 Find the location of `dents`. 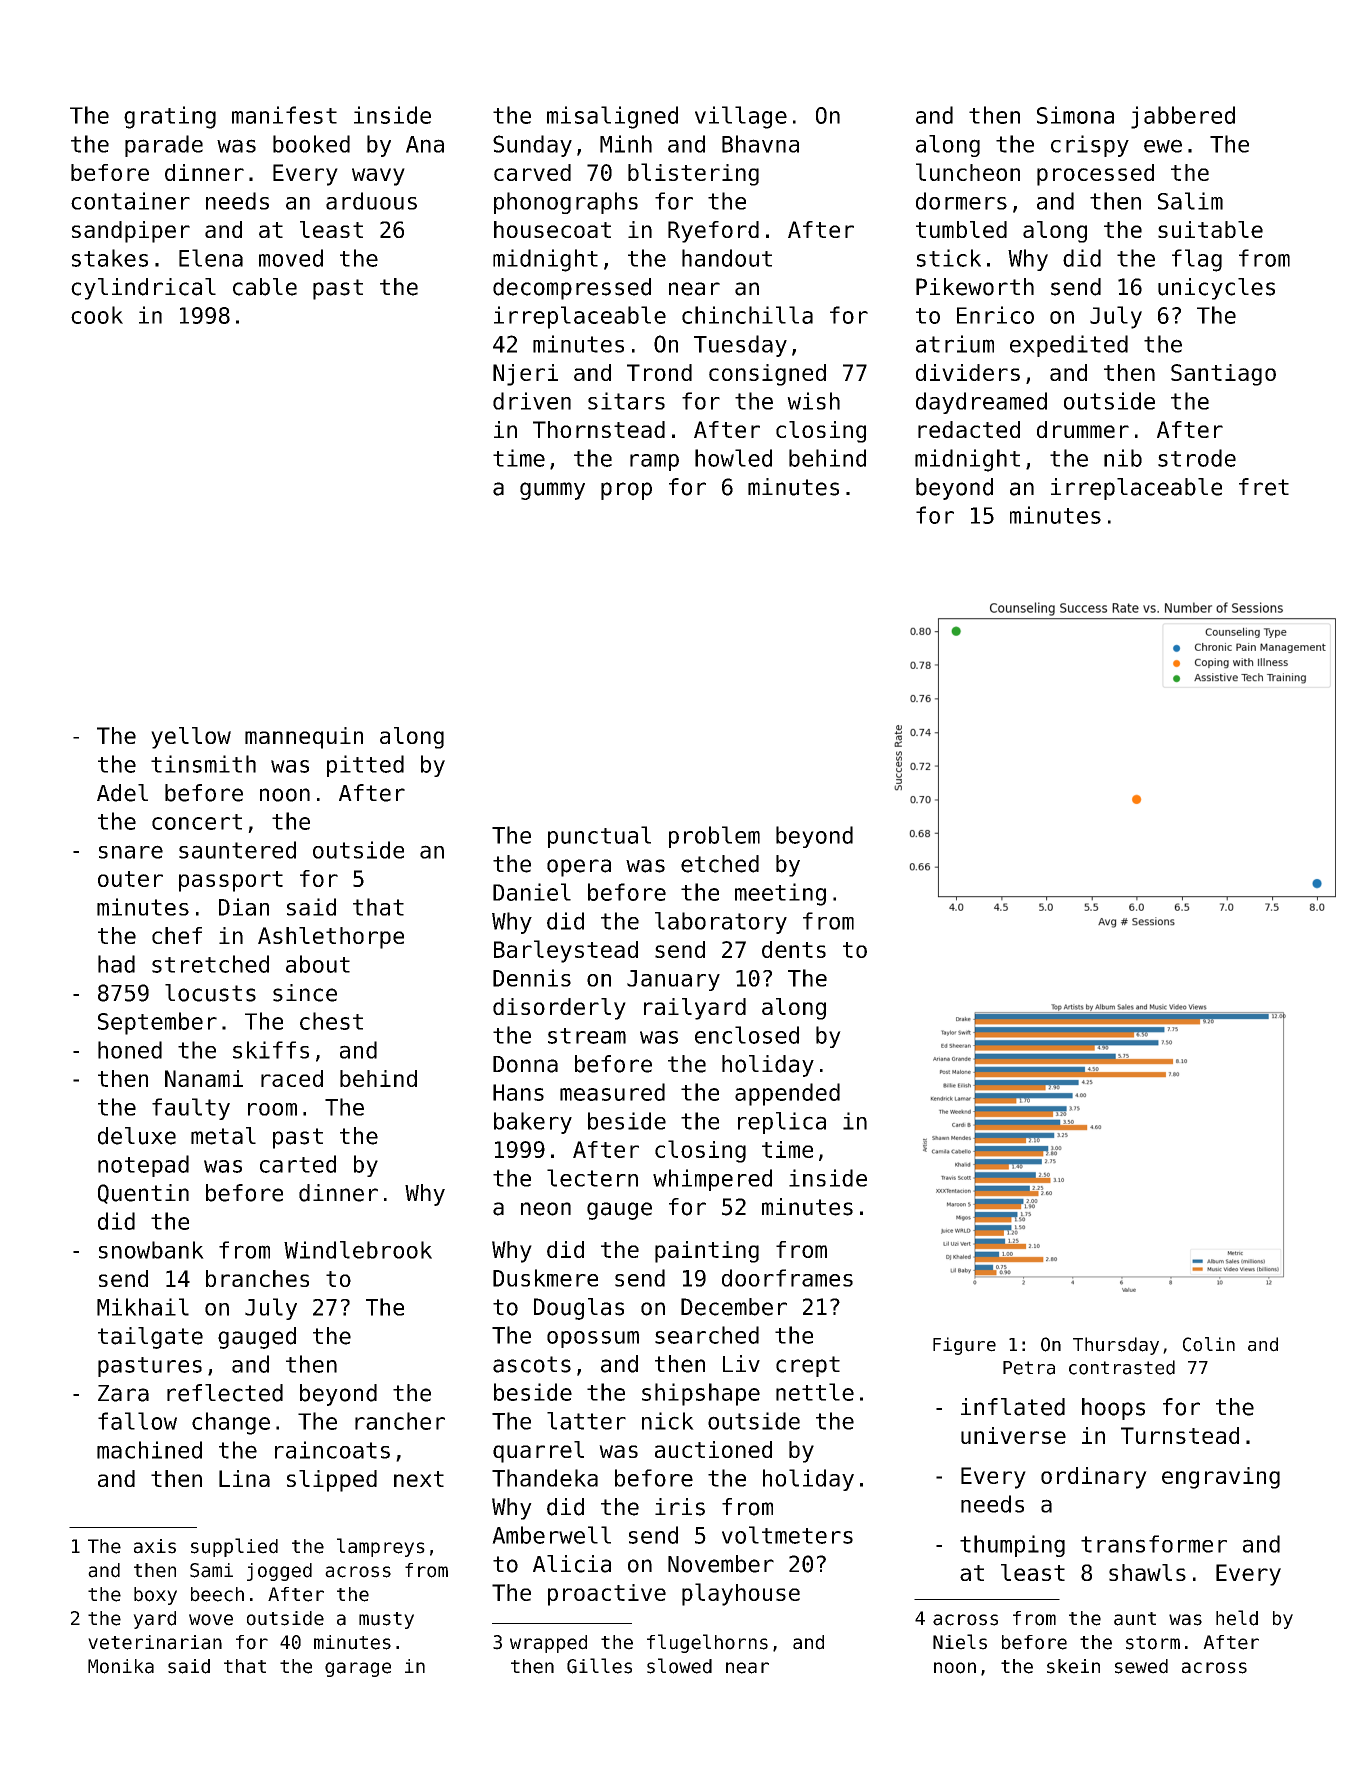

dents is located at coordinates (794, 949).
